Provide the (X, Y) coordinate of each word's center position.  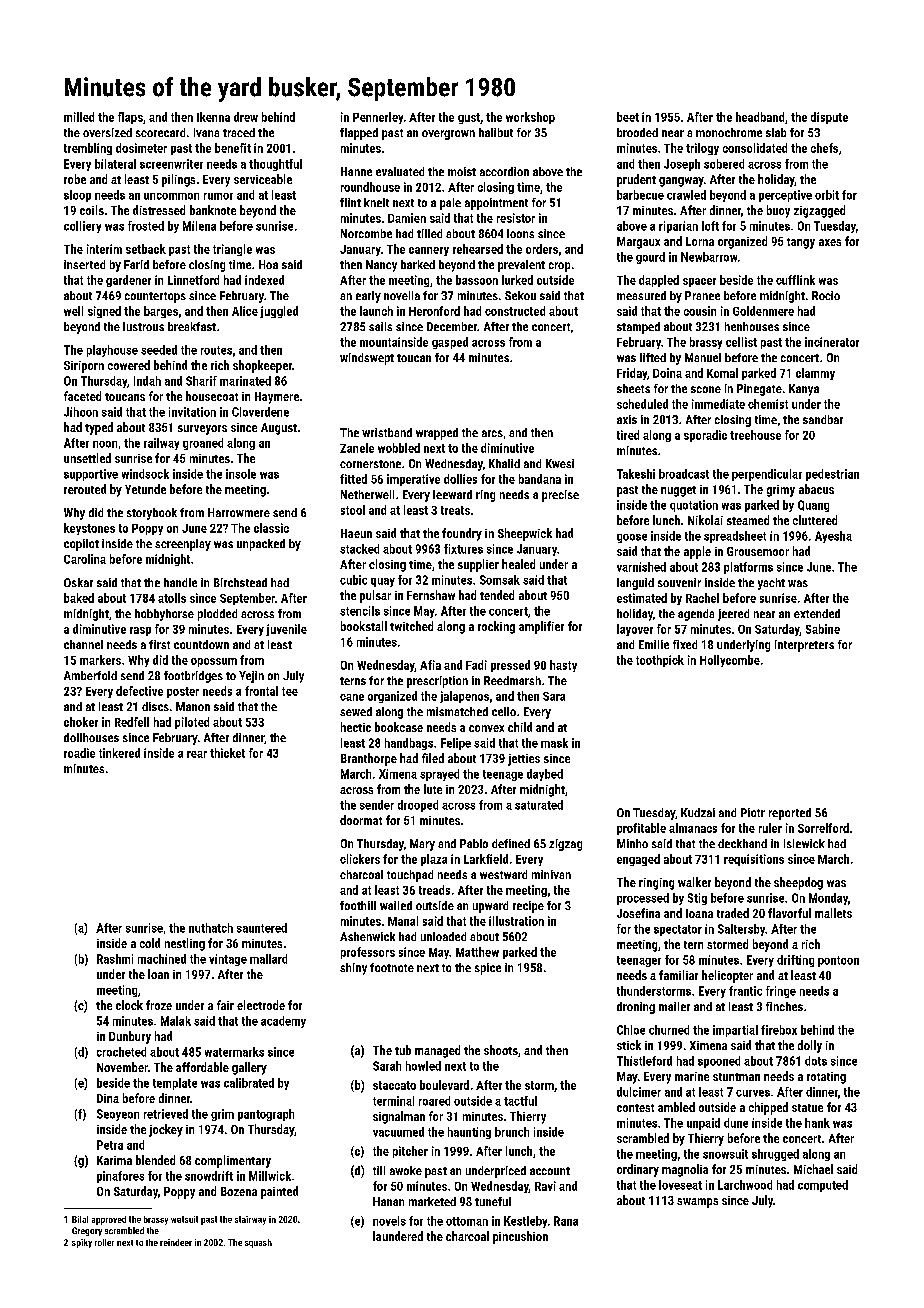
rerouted (85, 489)
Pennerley (378, 118)
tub (403, 1050)
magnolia (685, 1170)
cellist (741, 342)
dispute (829, 118)
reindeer (176, 1242)
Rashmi (115, 959)
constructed (515, 311)
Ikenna (213, 117)
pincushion (520, 1237)
